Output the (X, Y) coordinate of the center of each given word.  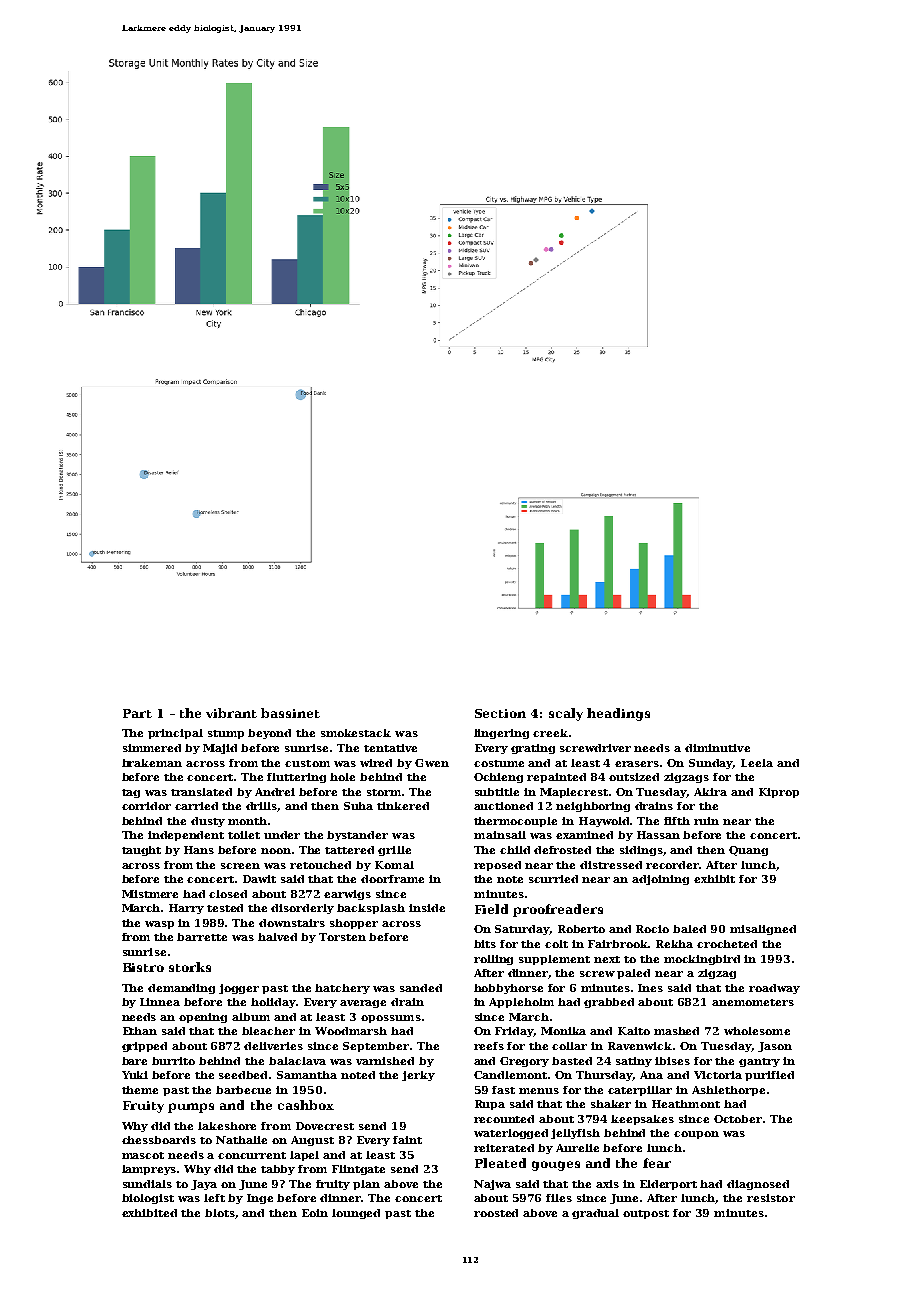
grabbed (609, 1003)
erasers (637, 764)
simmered (152, 748)
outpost (646, 1214)
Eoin (315, 1213)
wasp (159, 925)
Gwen (432, 763)
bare (134, 1061)
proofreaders (558, 910)
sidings (642, 851)
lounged (356, 1214)
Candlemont (510, 1075)
